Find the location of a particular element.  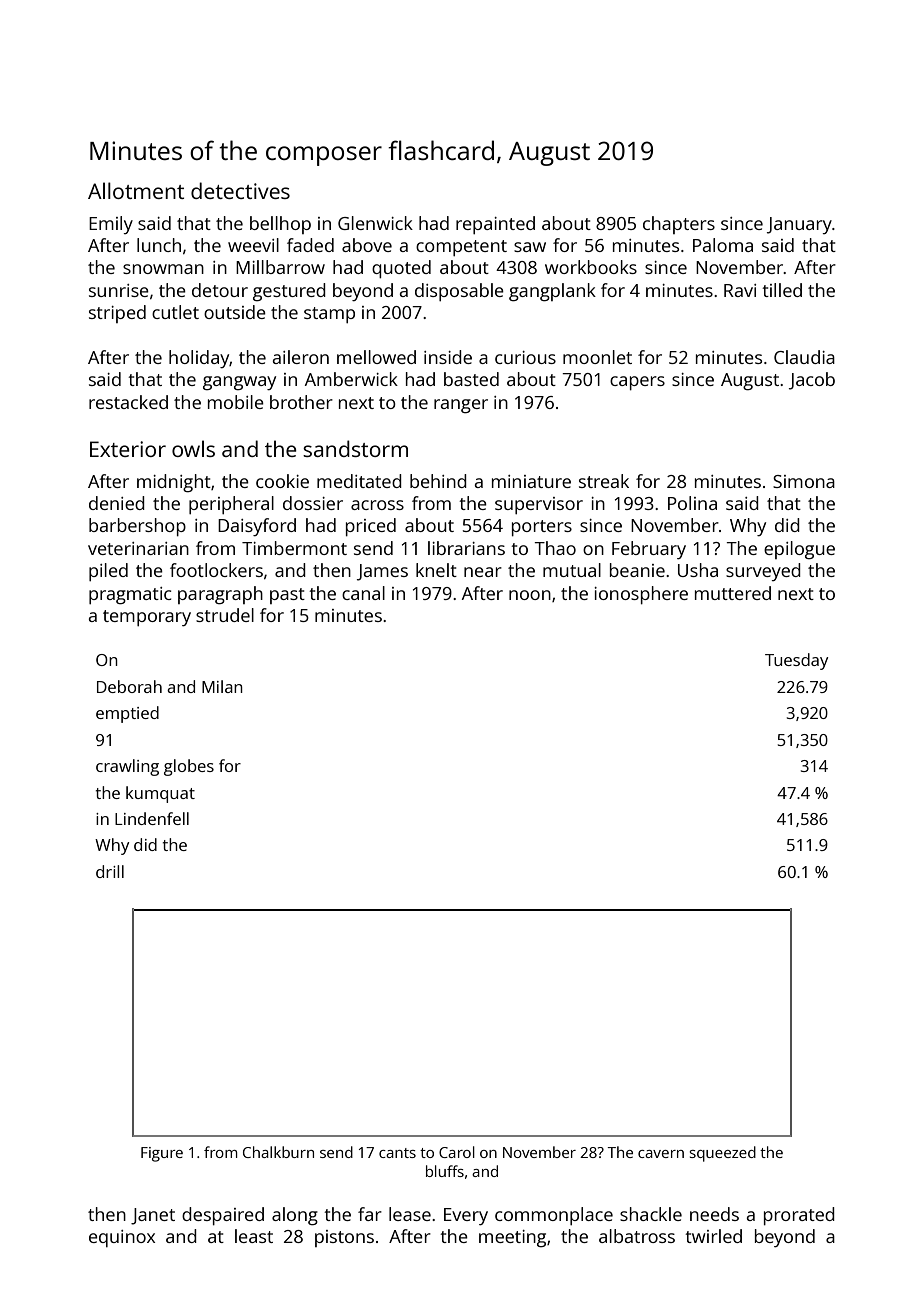

Lindenfell is located at coordinates (152, 818).
